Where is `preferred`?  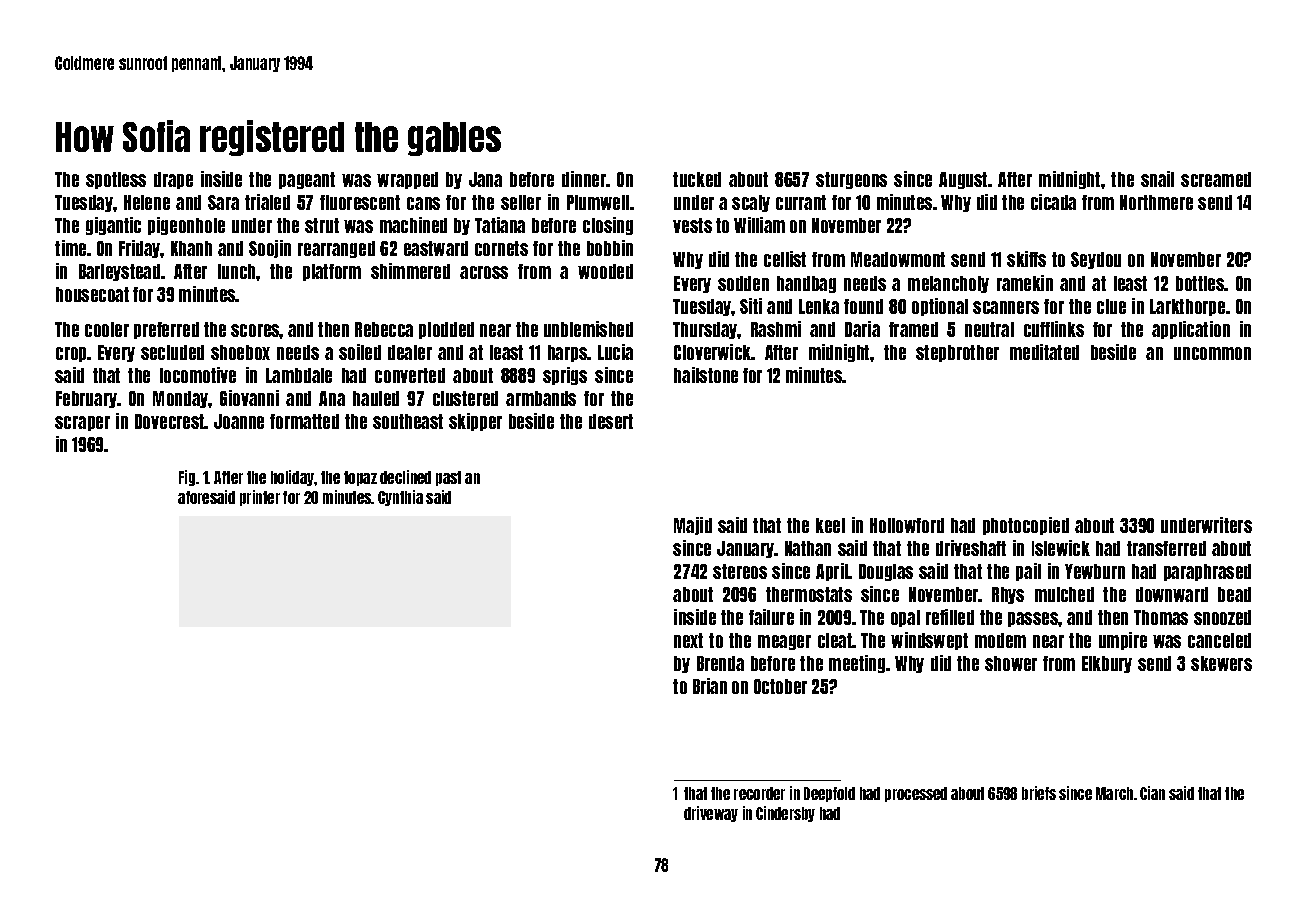
preferred is located at coordinates (166, 330).
